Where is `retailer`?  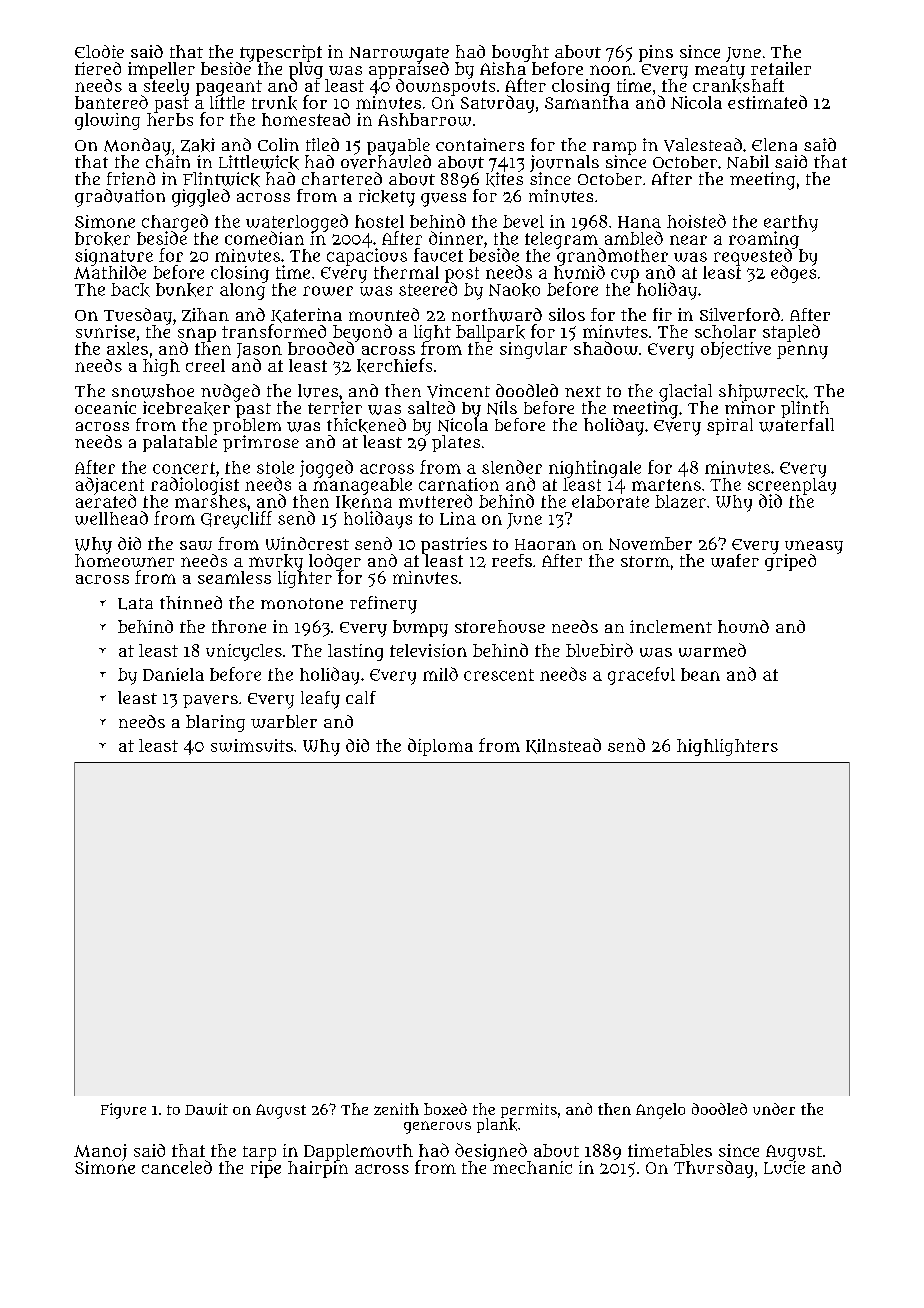 retailer is located at coordinates (781, 68).
